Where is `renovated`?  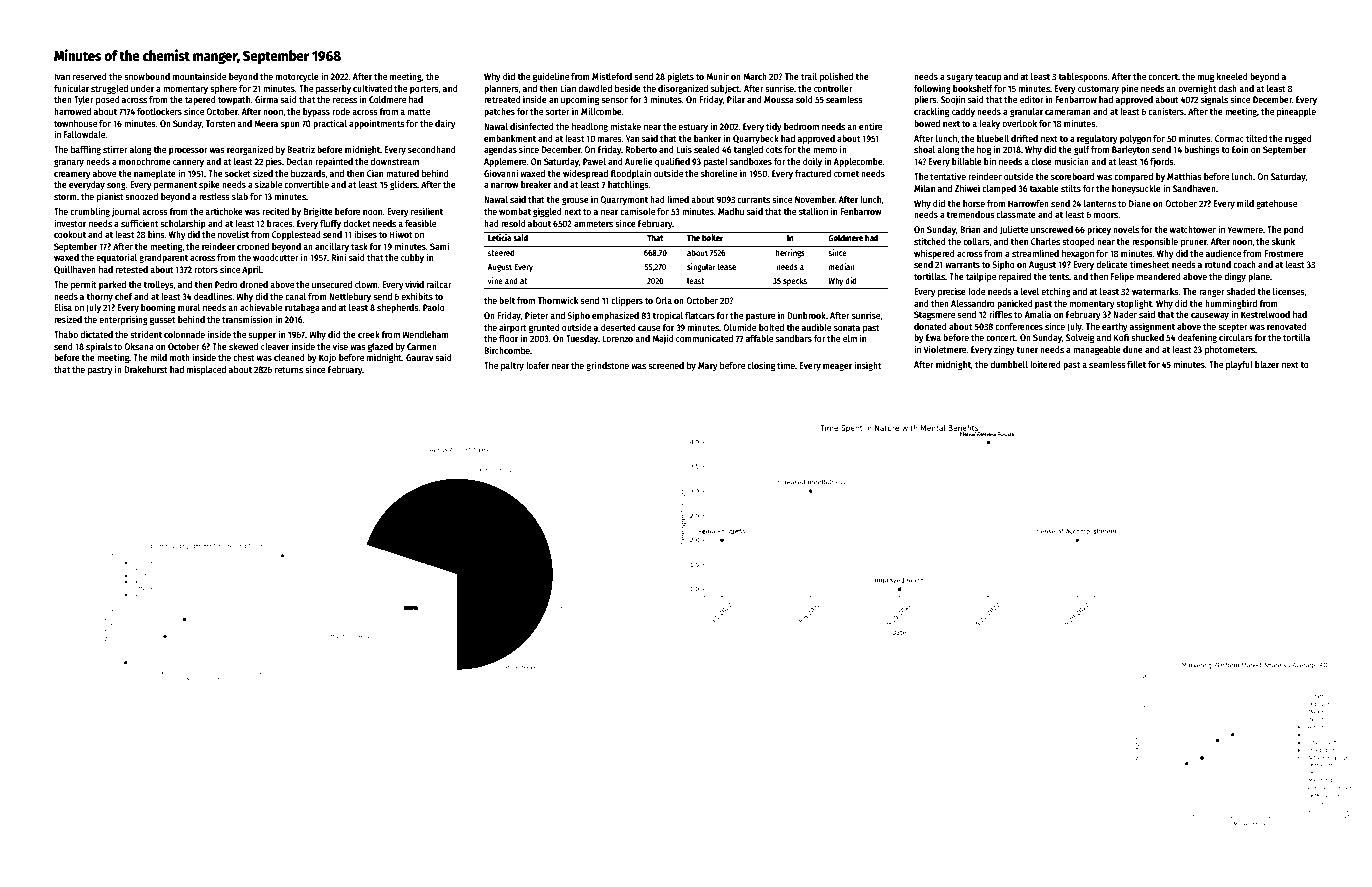
renovated is located at coordinates (1287, 326).
